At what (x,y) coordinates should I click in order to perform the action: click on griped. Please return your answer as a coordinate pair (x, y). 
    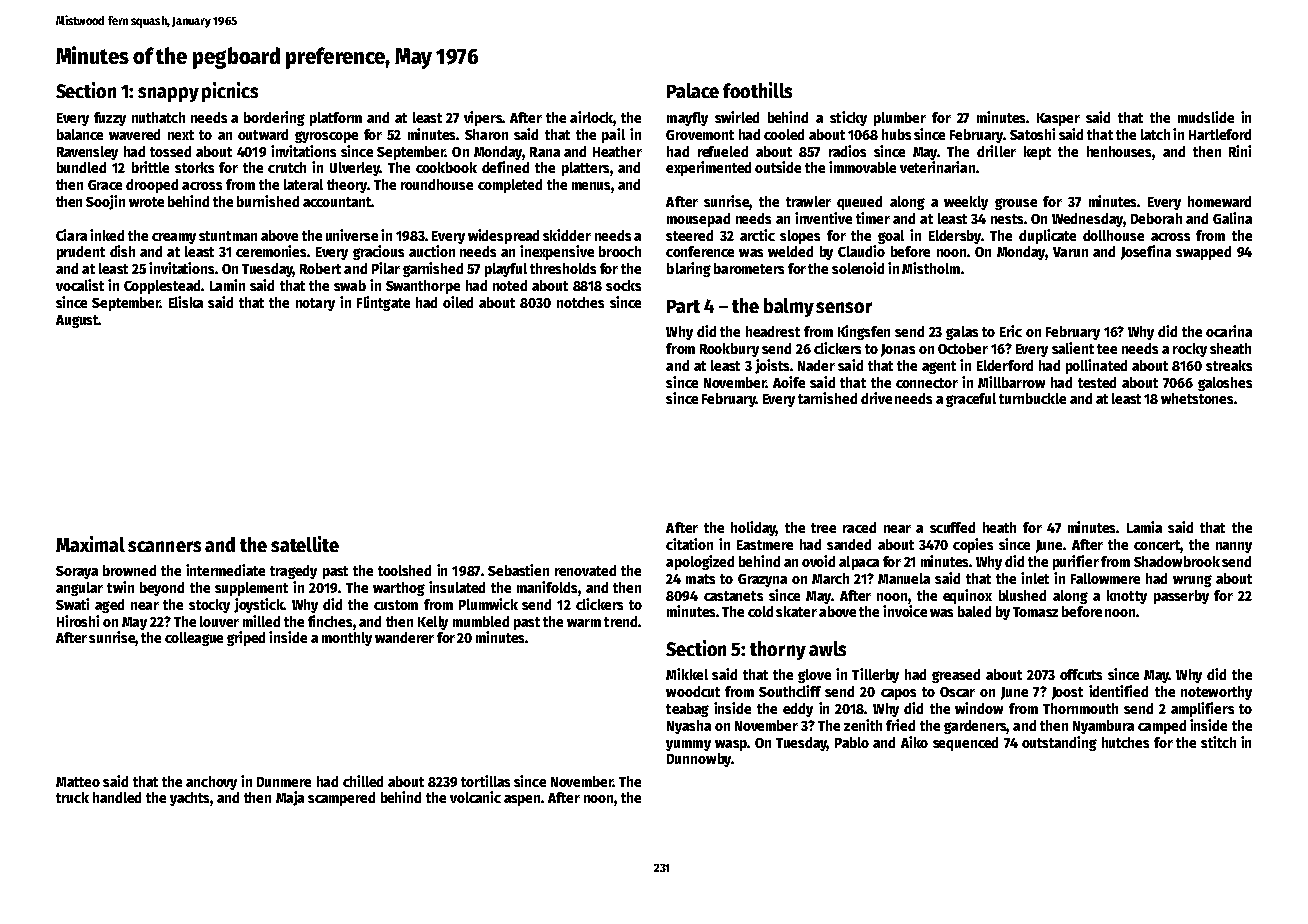
    Looking at the image, I should click on (246, 638).
